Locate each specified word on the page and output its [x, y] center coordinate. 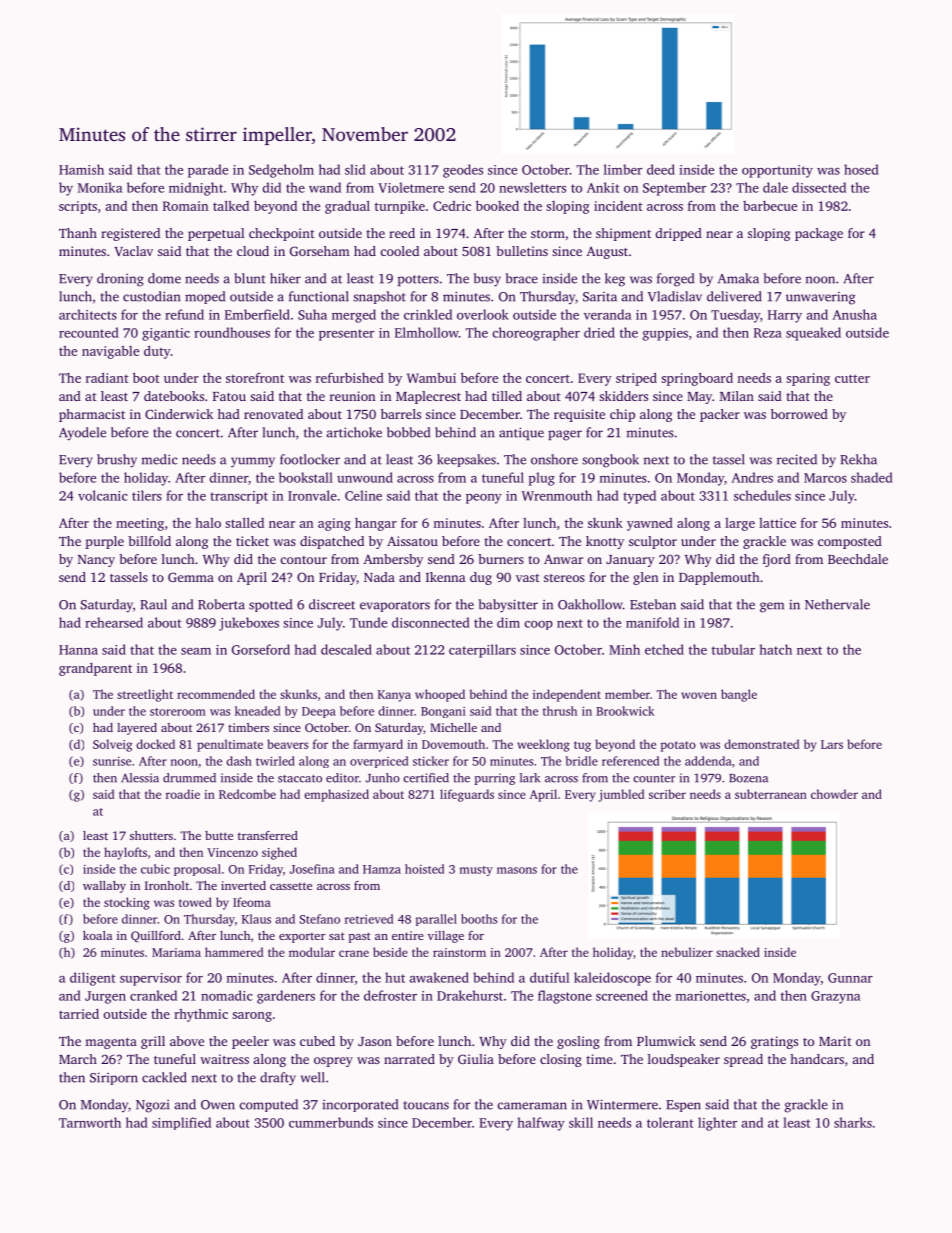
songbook [610, 461]
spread [743, 1060]
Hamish [81, 169]
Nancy [96, 561]
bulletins [522, 251]
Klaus [256, 919]
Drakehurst [470, 995]
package [819, 234]
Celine [363, 495]
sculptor [653, 542]
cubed [317, 1041]
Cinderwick [179, 414]
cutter [852, 378]
